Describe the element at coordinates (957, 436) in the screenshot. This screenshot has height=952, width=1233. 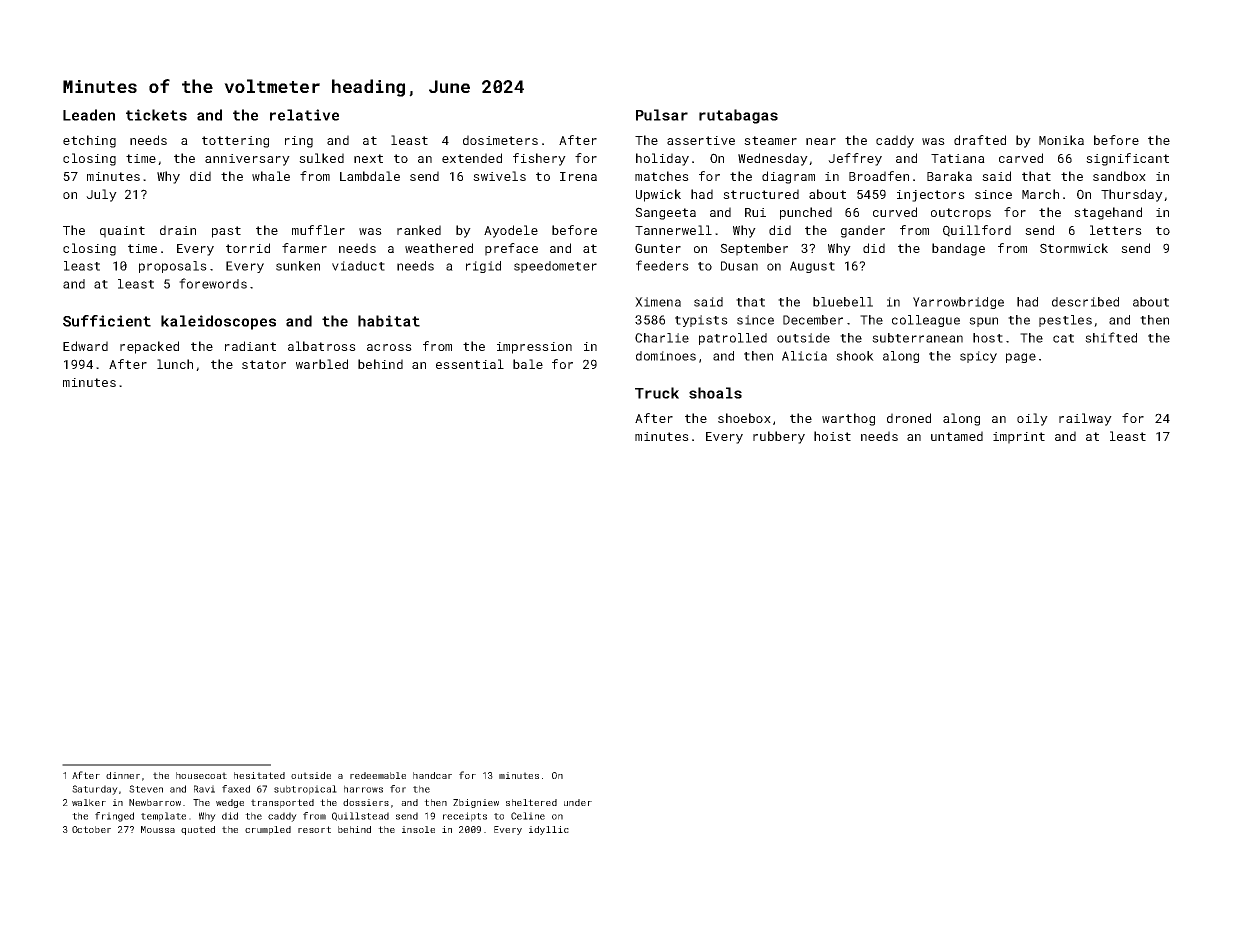
I see `untamed` at that location.
